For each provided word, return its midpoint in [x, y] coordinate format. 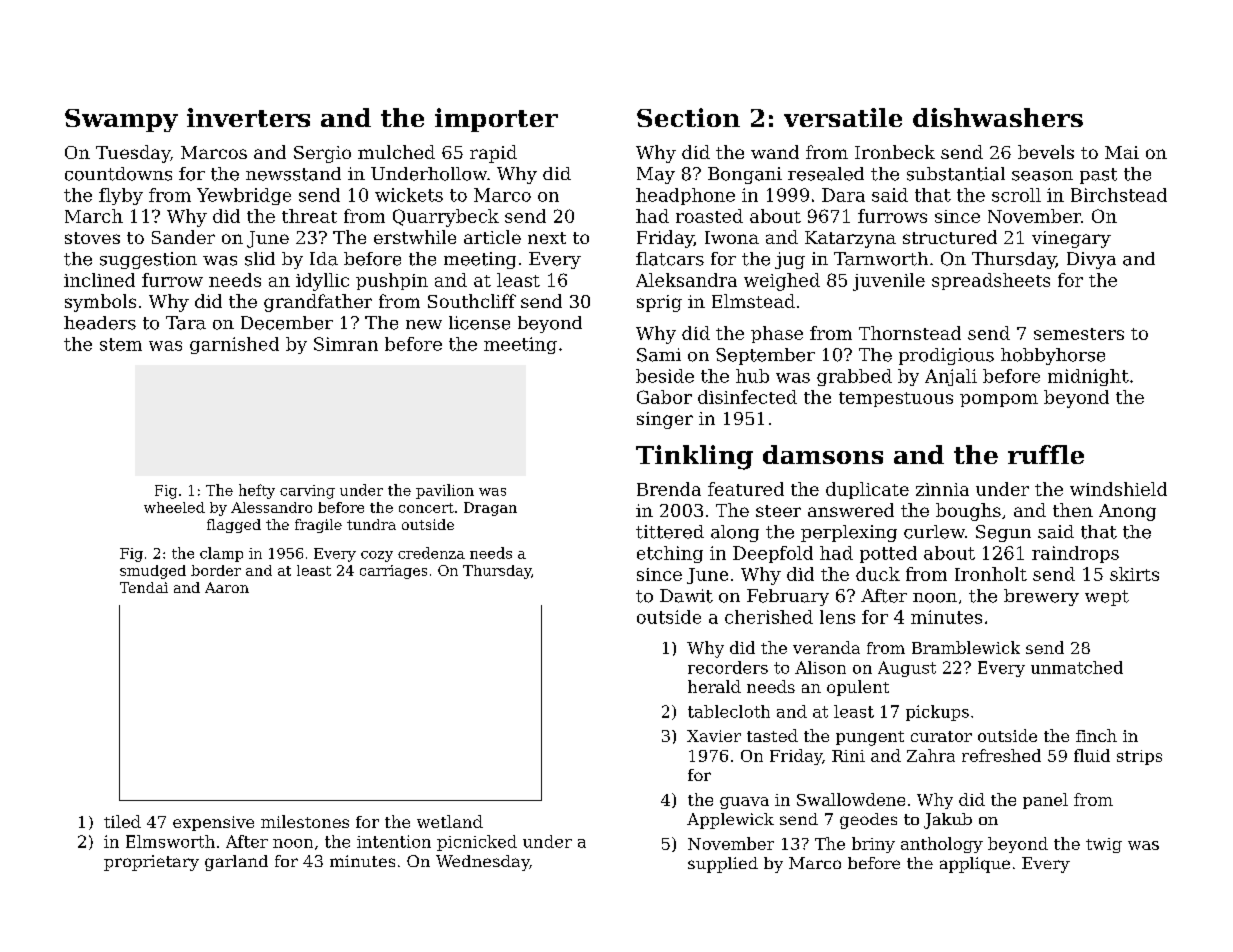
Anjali [951, 377]
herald [714, 686]
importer [496, 120]
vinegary [1071, 239]
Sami [659, 355]
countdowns [118, 174]
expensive [213, 823]
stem [121, 344]
